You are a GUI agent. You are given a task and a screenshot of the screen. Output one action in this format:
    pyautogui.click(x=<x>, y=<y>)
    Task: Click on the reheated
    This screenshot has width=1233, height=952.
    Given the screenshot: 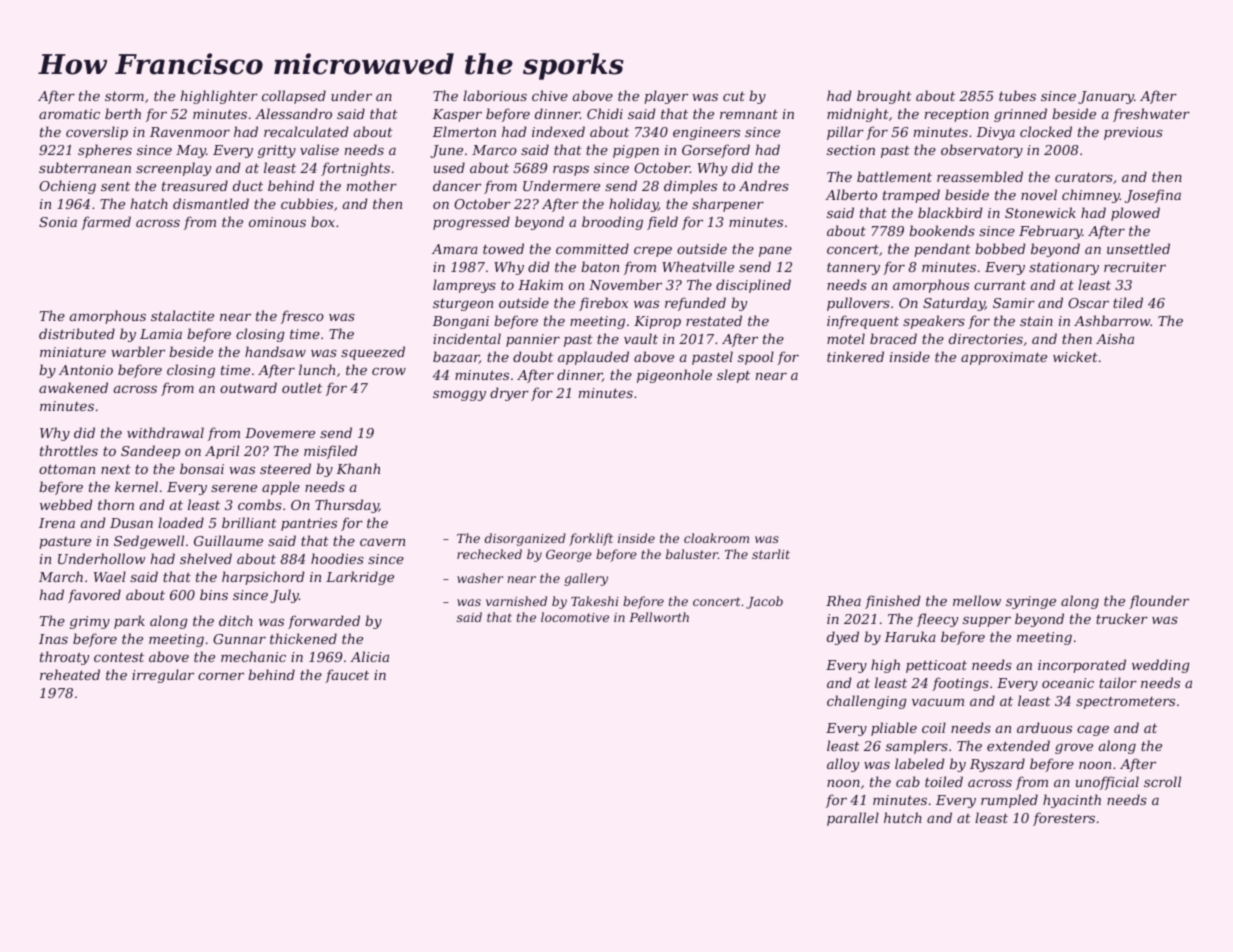 What is the action you would take?
    pyautogui.click(x=70, y=674)
